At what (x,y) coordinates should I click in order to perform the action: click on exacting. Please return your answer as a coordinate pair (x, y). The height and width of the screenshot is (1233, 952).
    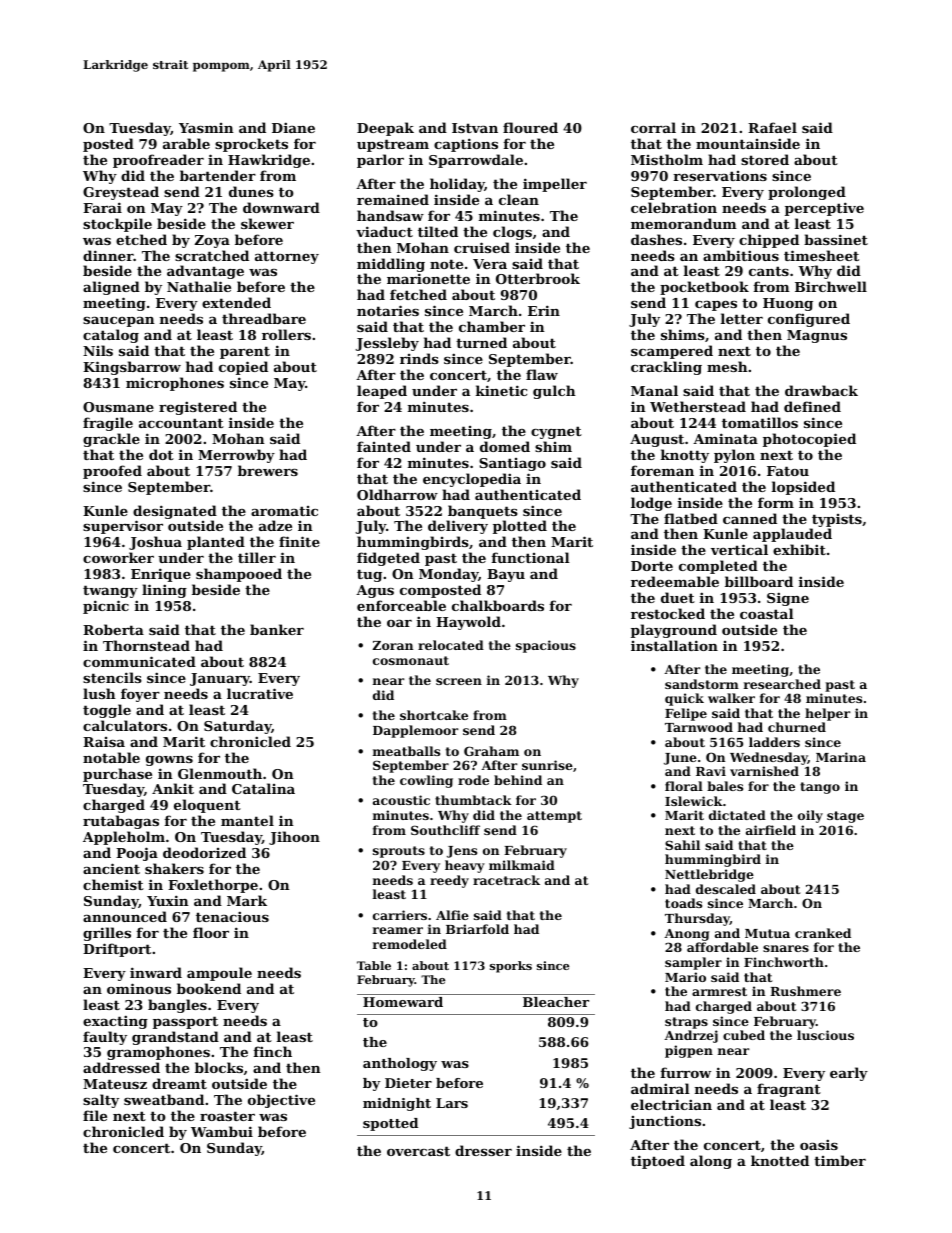
    Looking at the image, I should click on (115, 1022).
